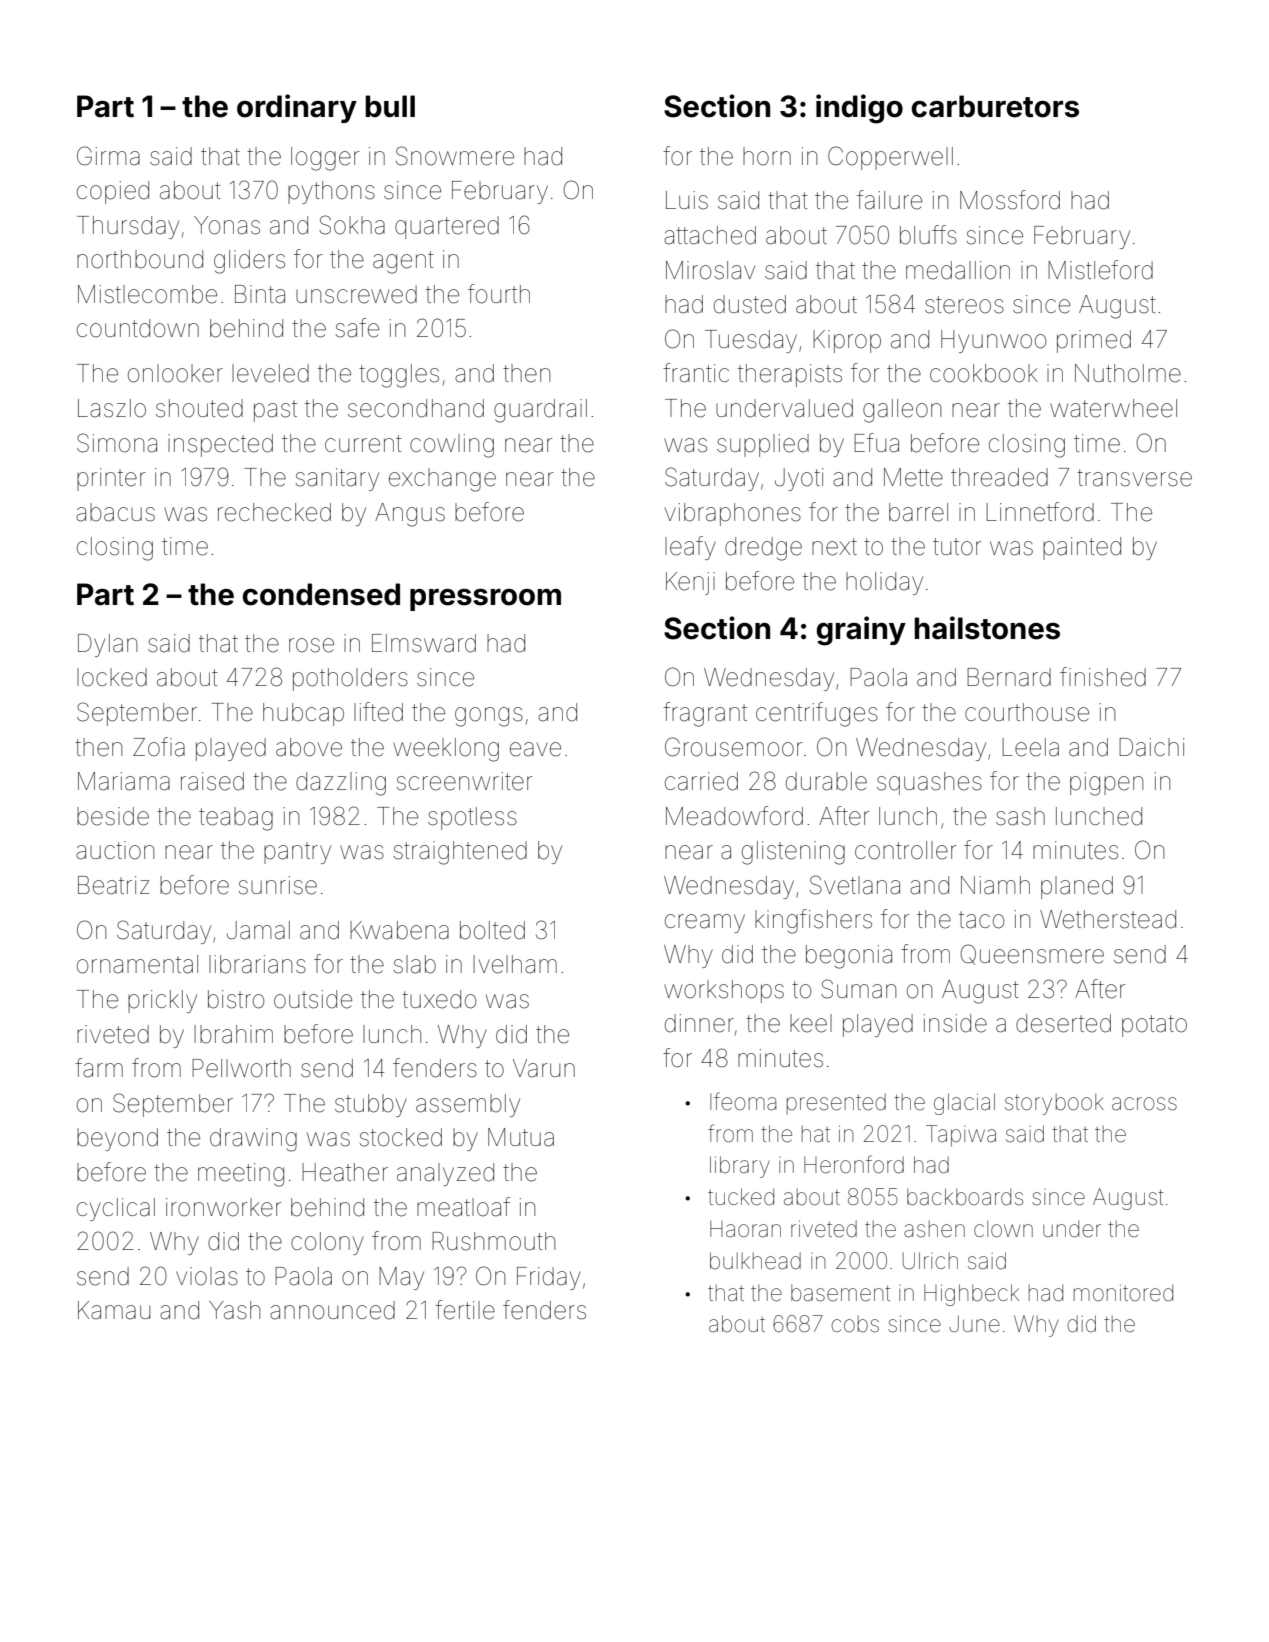  I want to click on Kamau, so click(114, 1310).
